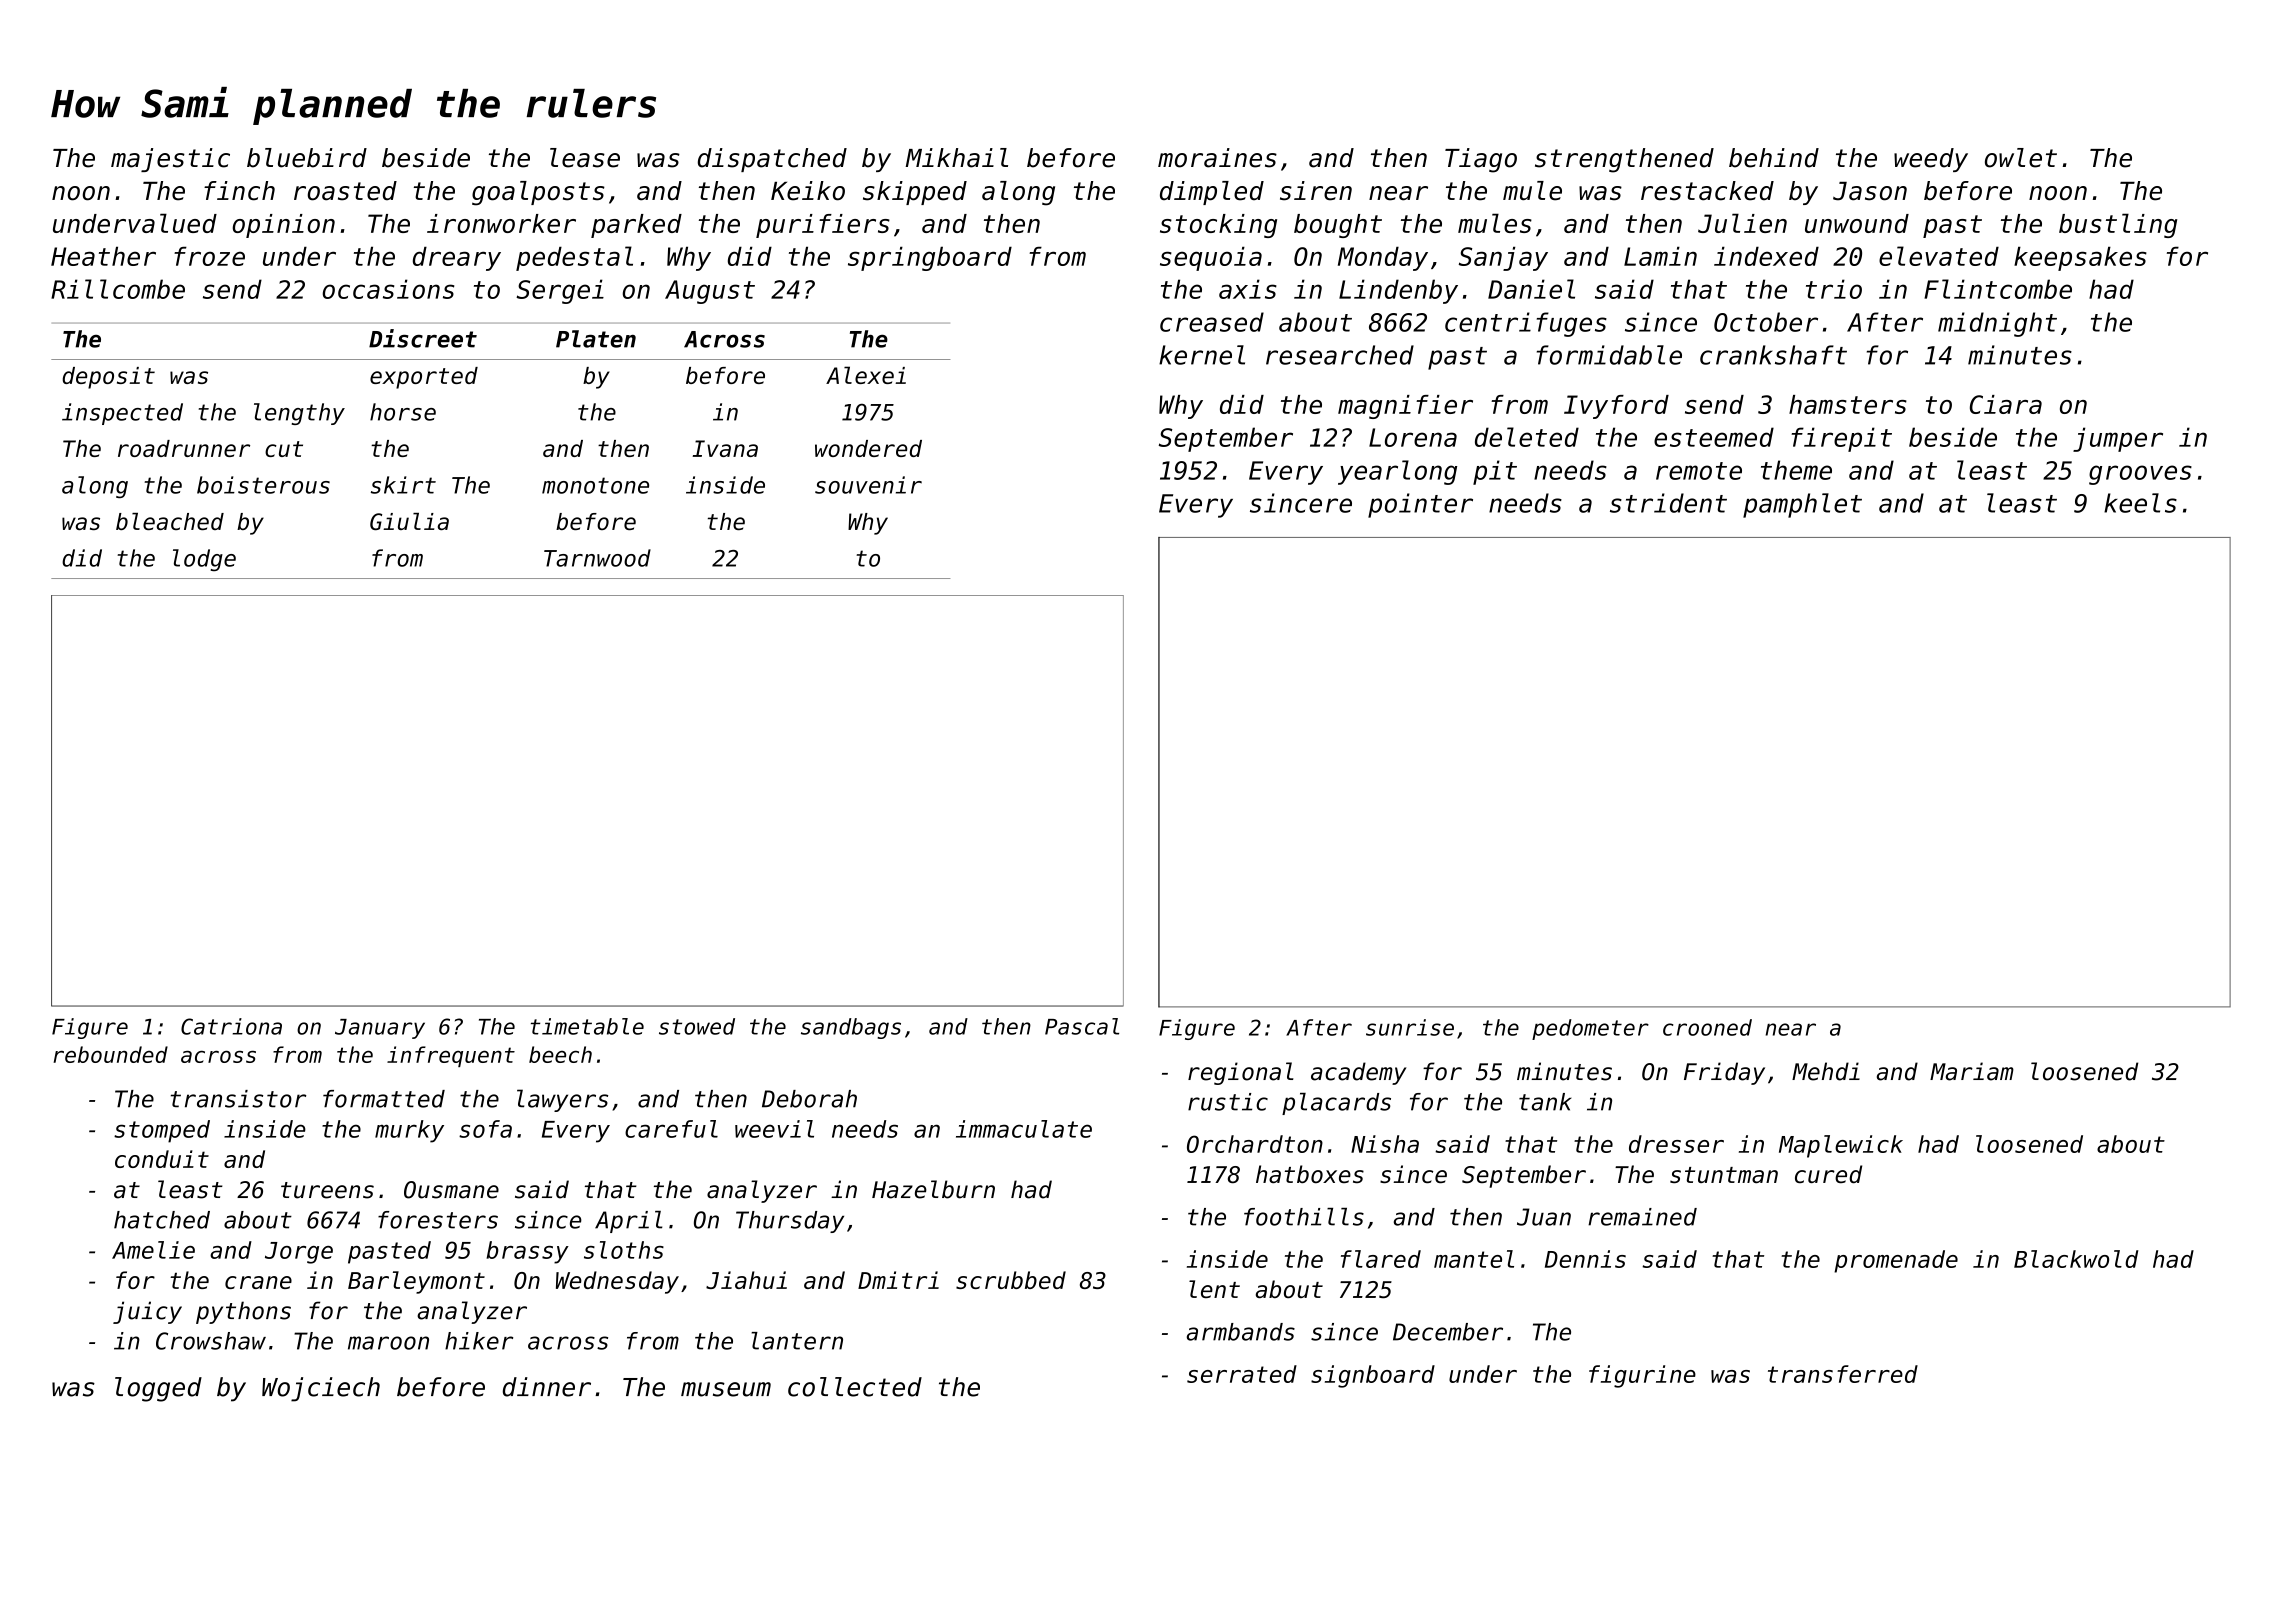 The height and width of the screenshot is (1614, 2282). I want to click on pointer, so click(1420, 505).
